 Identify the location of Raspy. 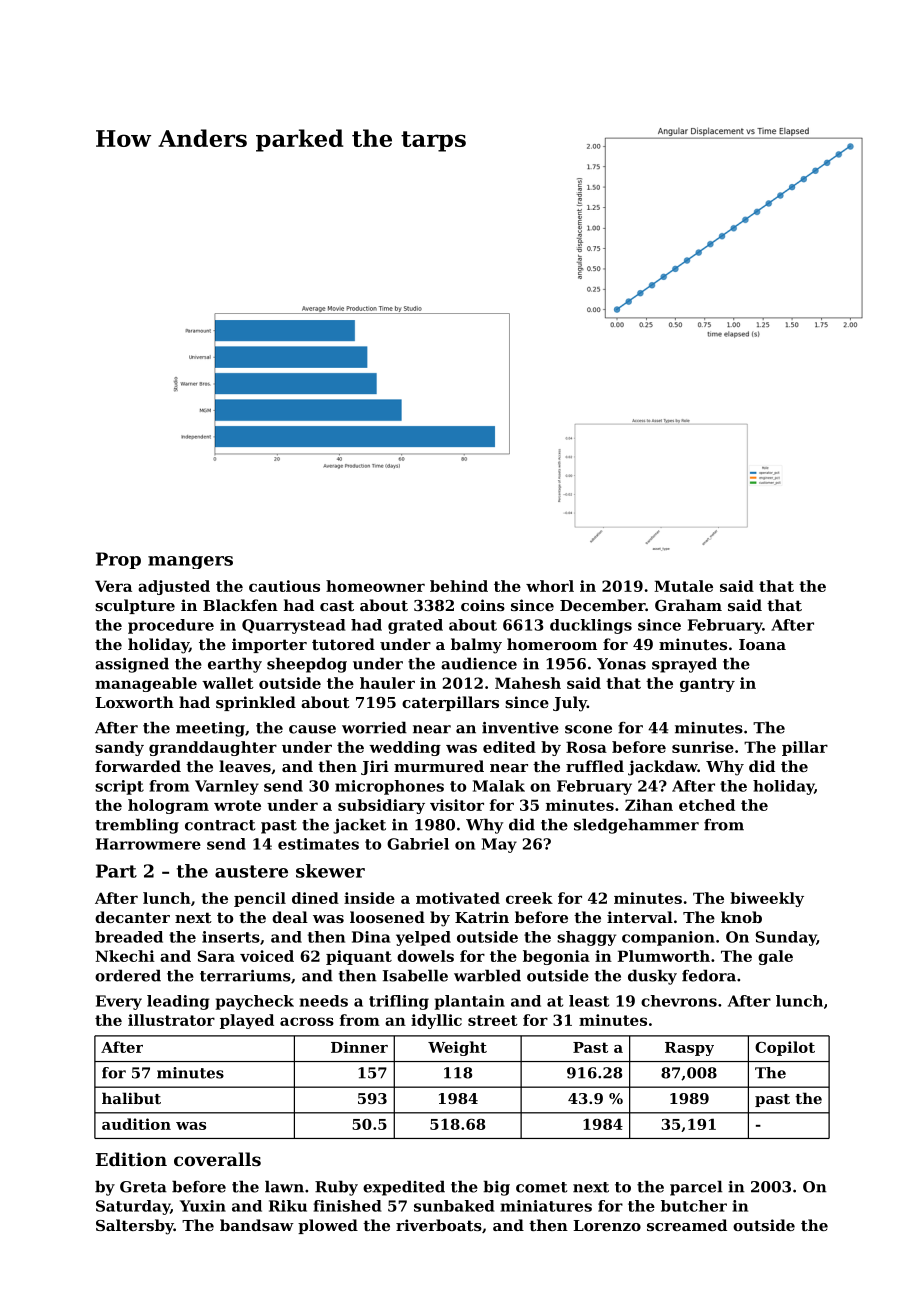
(689, 1049).
